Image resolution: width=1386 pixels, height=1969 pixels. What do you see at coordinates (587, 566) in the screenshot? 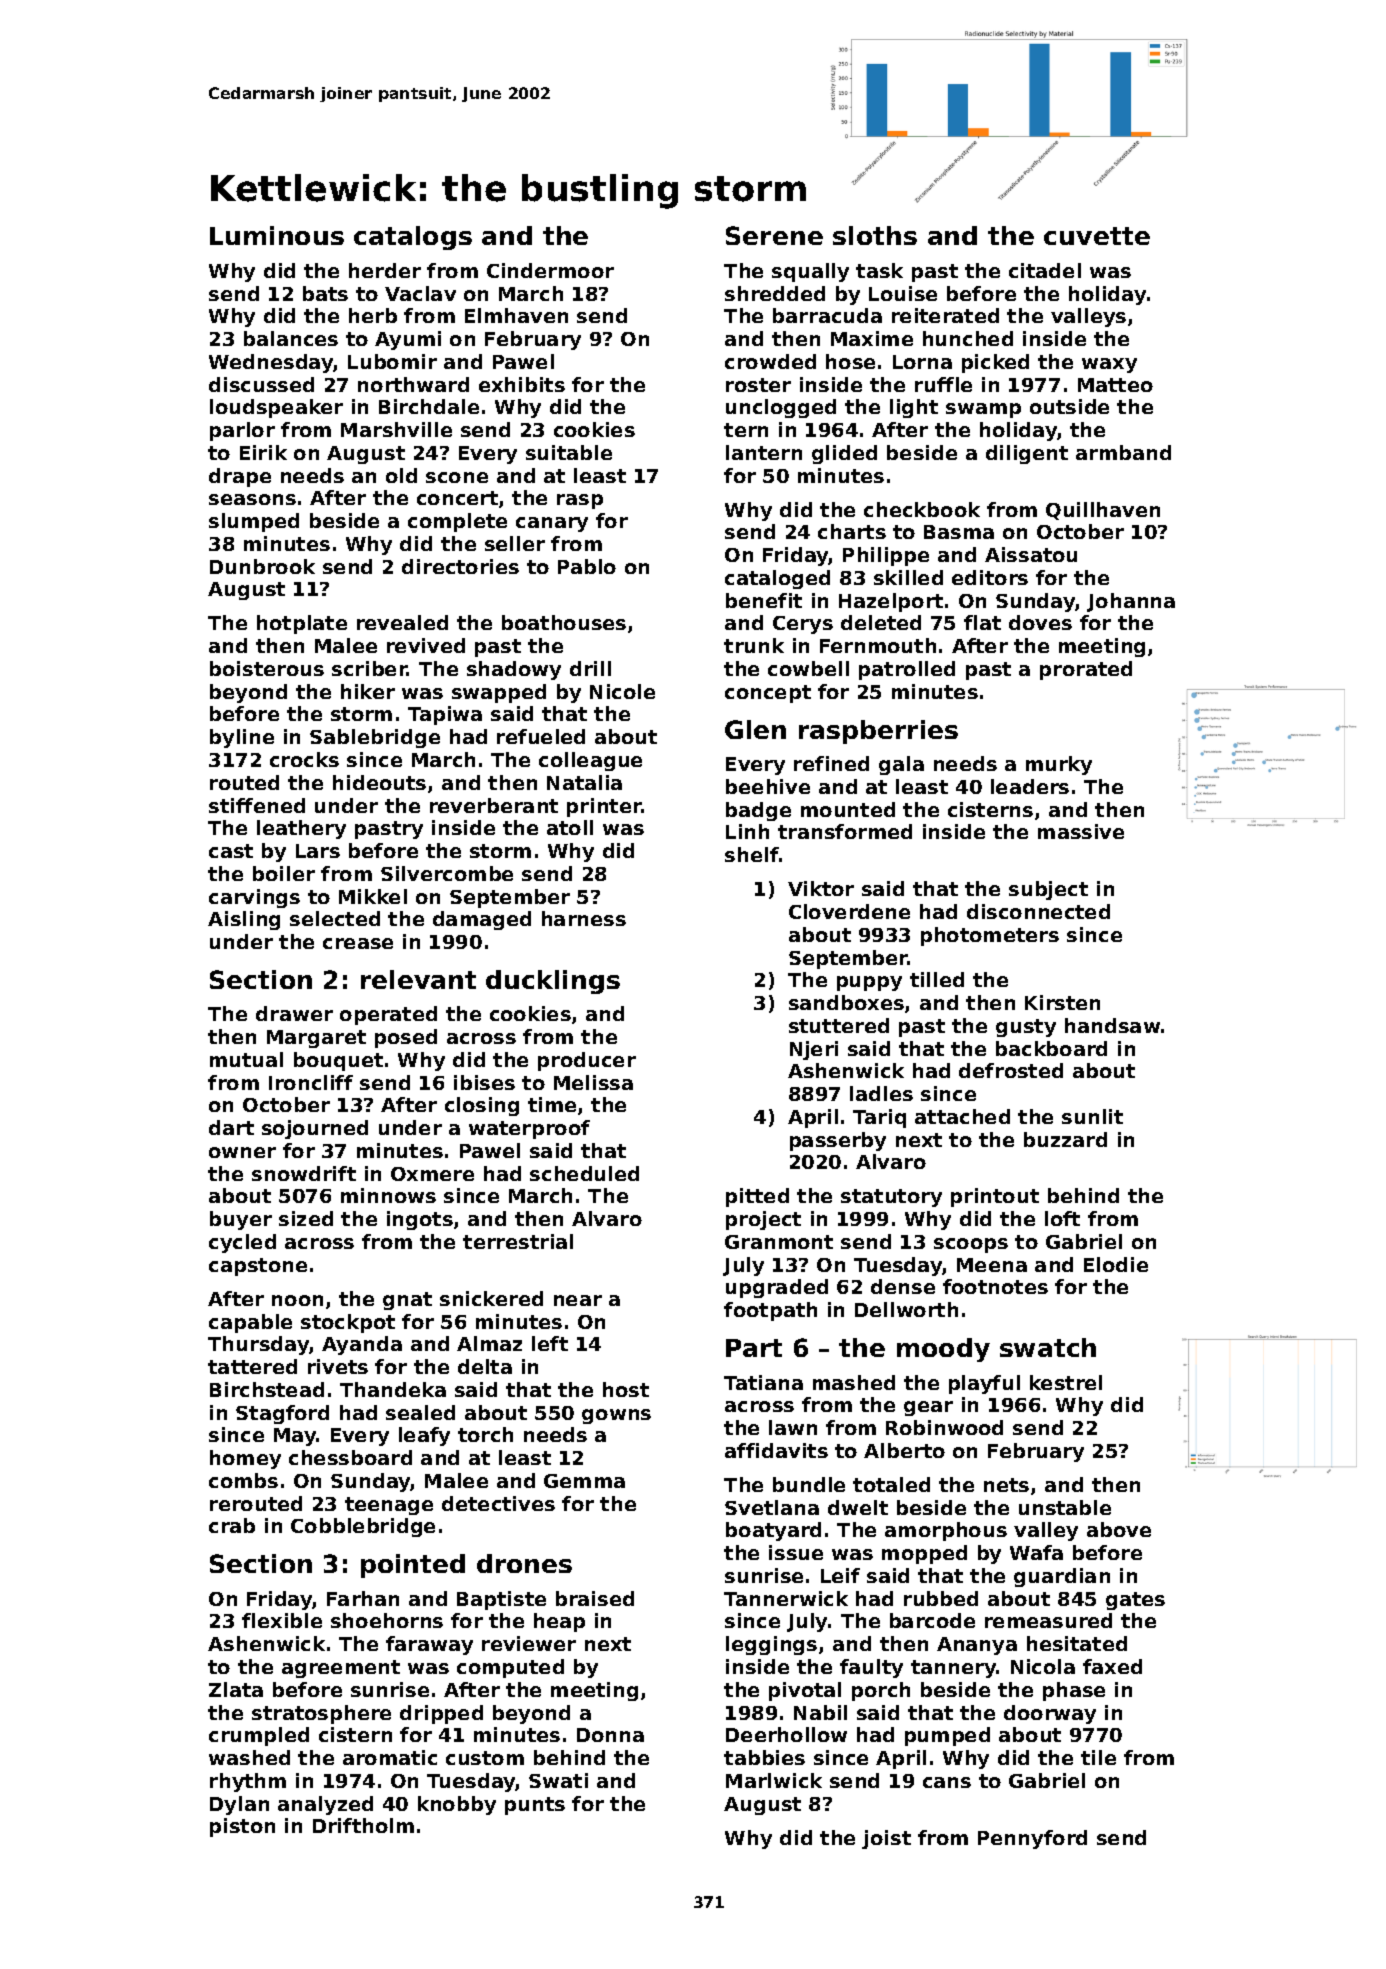
I see `Pablo` at bounding box center [587, 566].
